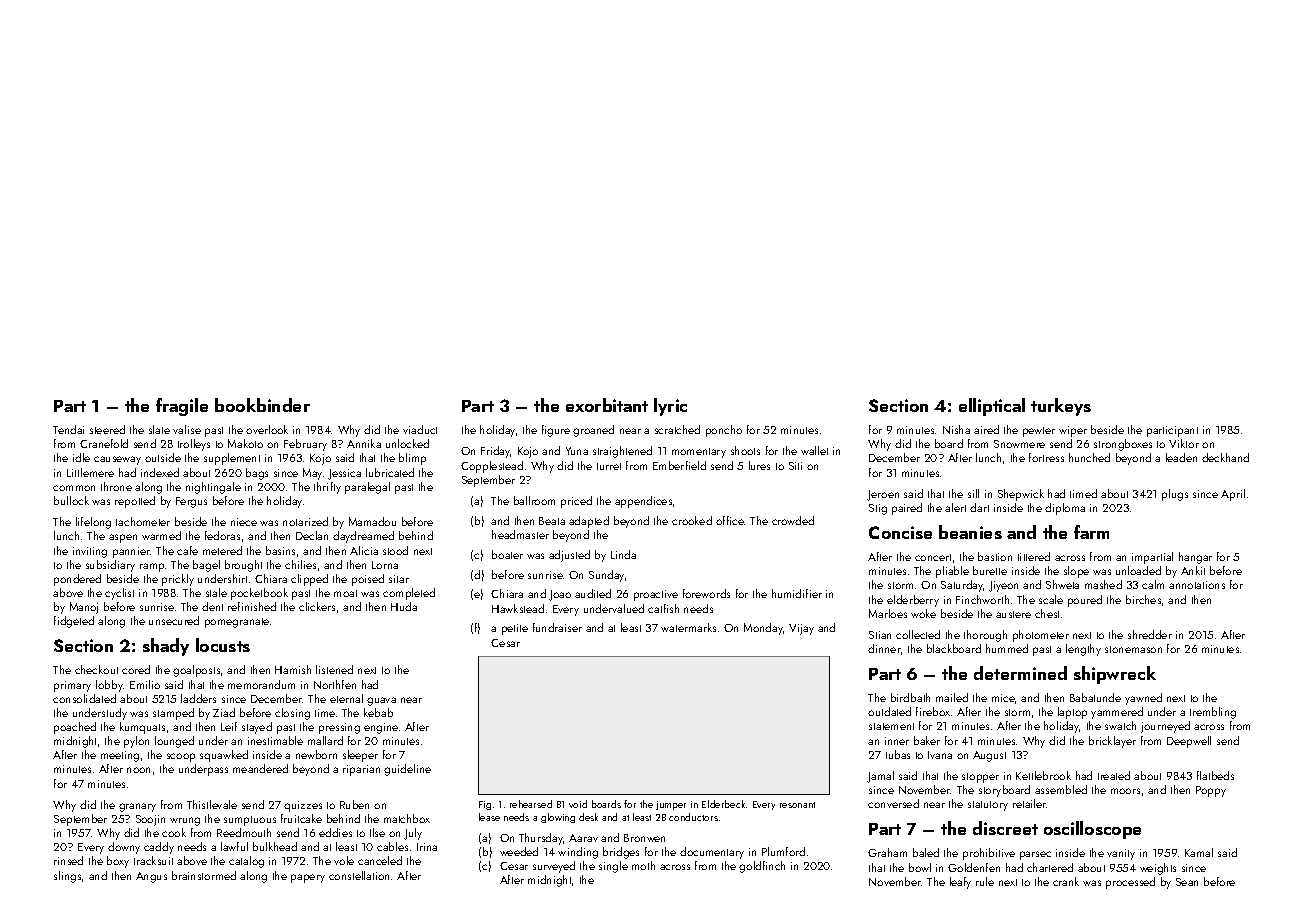 This page has width=1308, height=924. What do you see at coordinates (262, 405) in the page?
I see `bookbinder` at bounding box center [262, 405].
